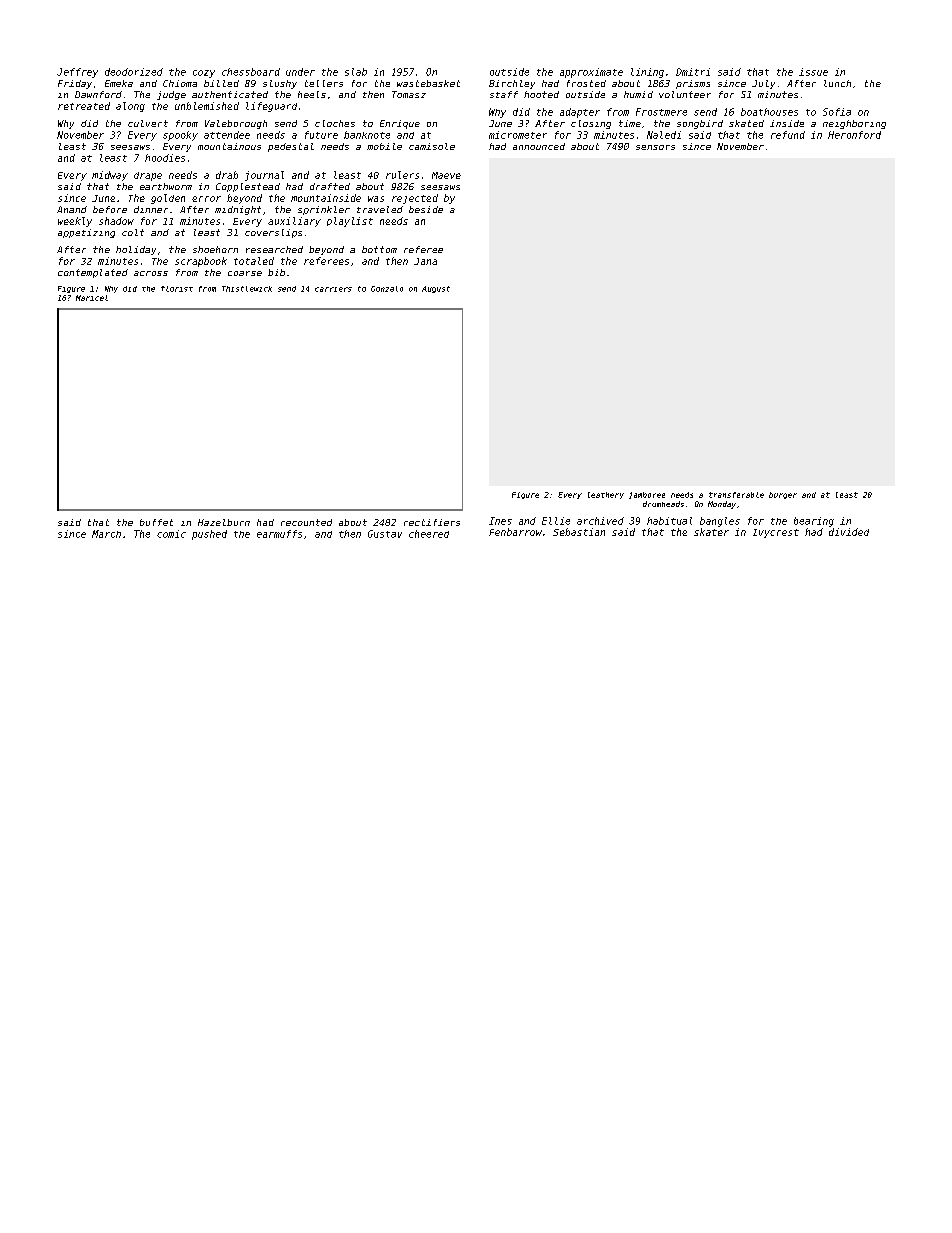 This screenshot has height=1233, width=952. I want to click on Gustav, so click(385, 534).
